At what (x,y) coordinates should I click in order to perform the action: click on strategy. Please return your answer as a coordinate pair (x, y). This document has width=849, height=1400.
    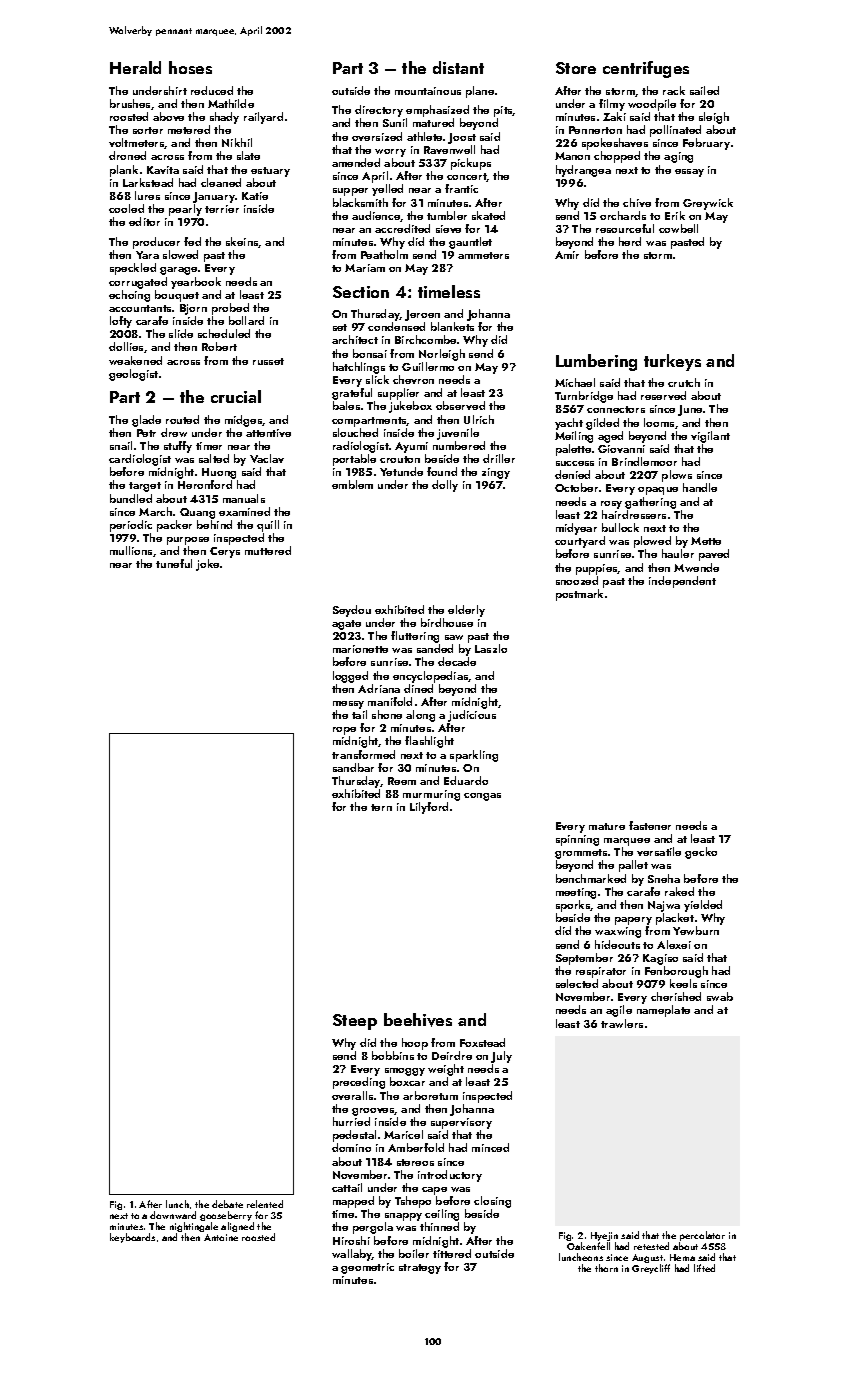
    Looking at the image, I should click on (420, 1269).
